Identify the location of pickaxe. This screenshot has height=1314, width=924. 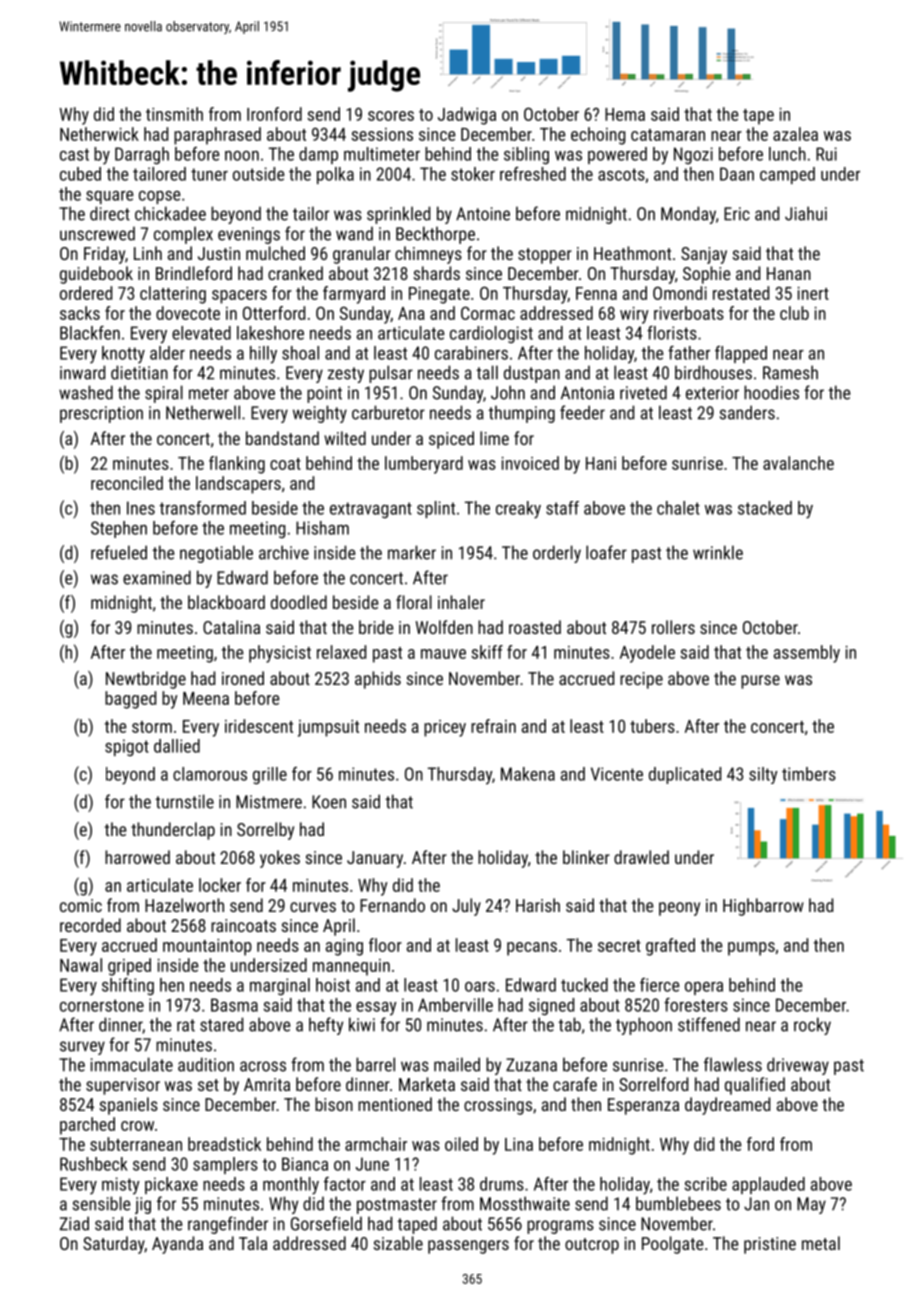
(171, 1185).
